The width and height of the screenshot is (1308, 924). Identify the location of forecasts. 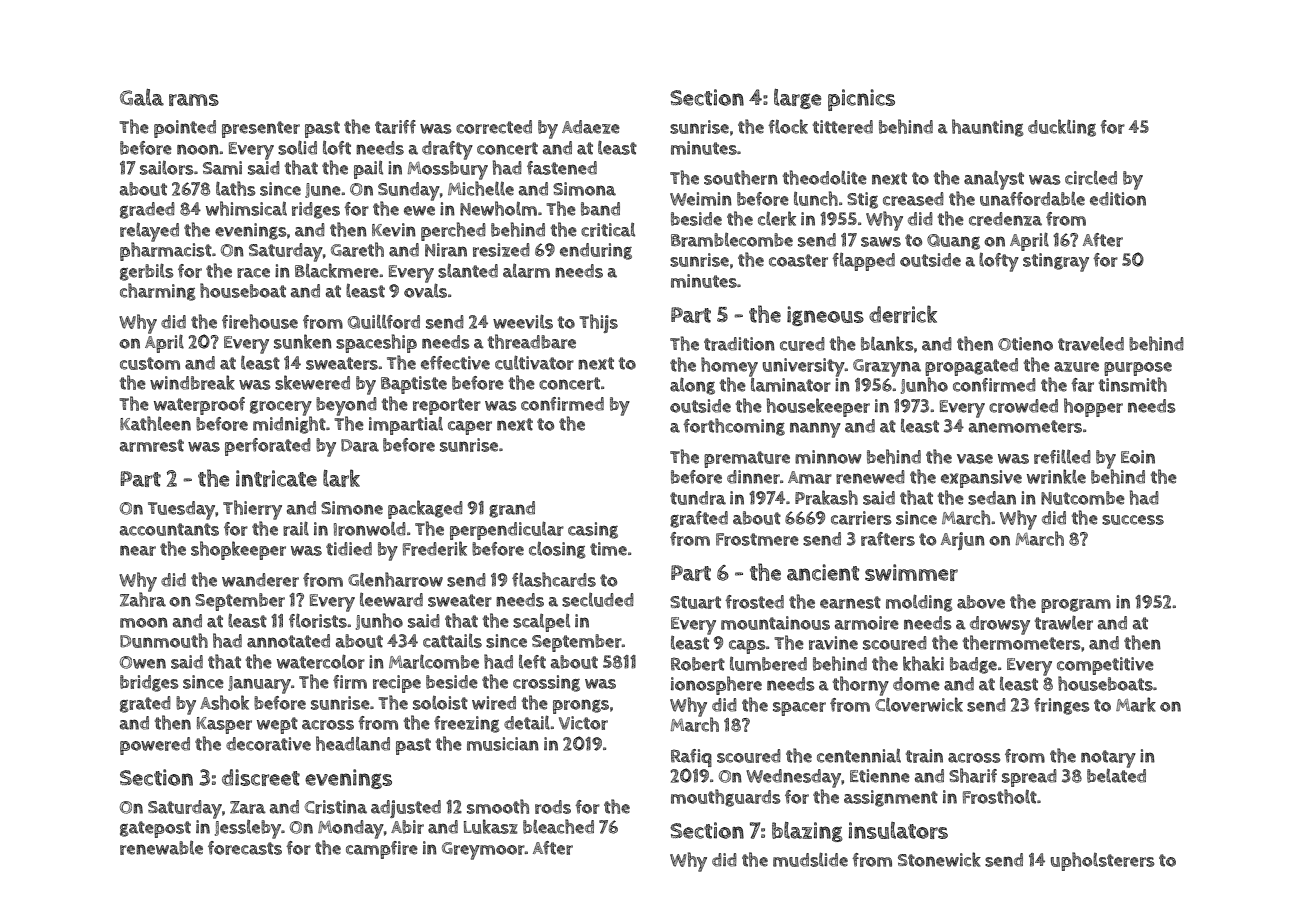
(245, 848).
